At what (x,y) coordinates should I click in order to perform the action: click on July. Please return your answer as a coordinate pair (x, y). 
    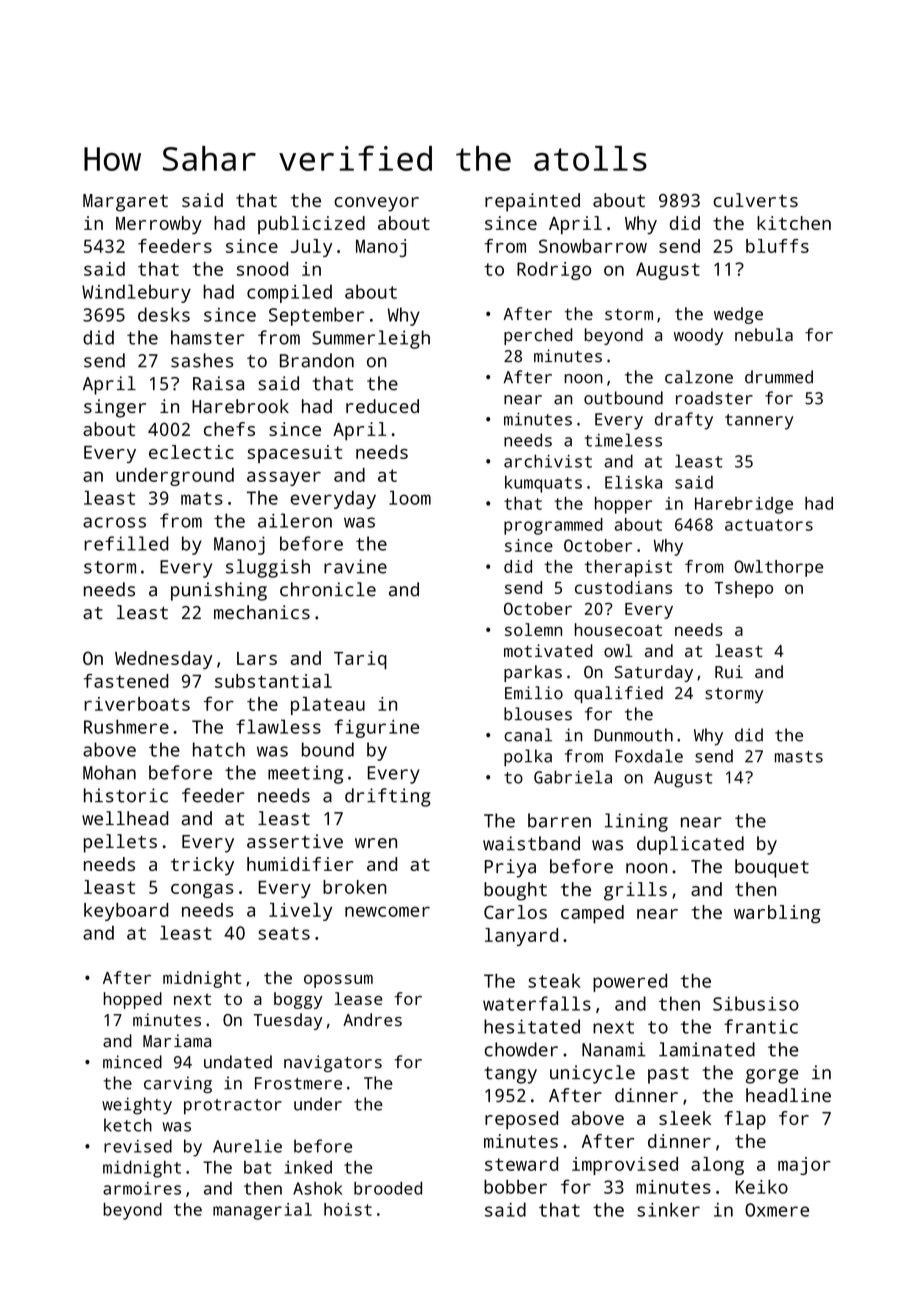
    Looking at the image, I should click on (311, 248).
